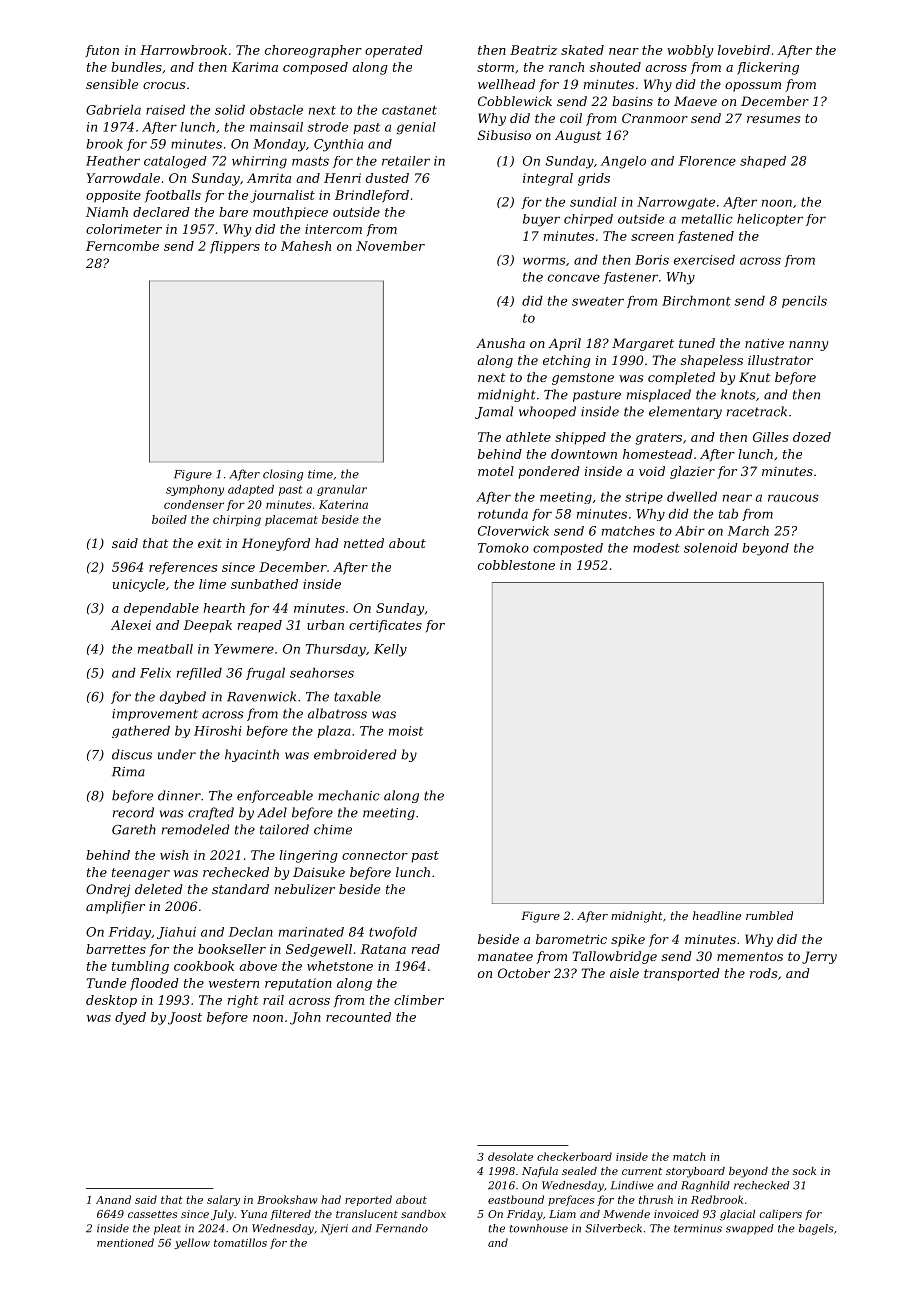 Image resolution: width=924 pixels, height=1308 pixels. Describe the element at coordinates (368, 1200) in the screenshot. I see `reported` at that location.
